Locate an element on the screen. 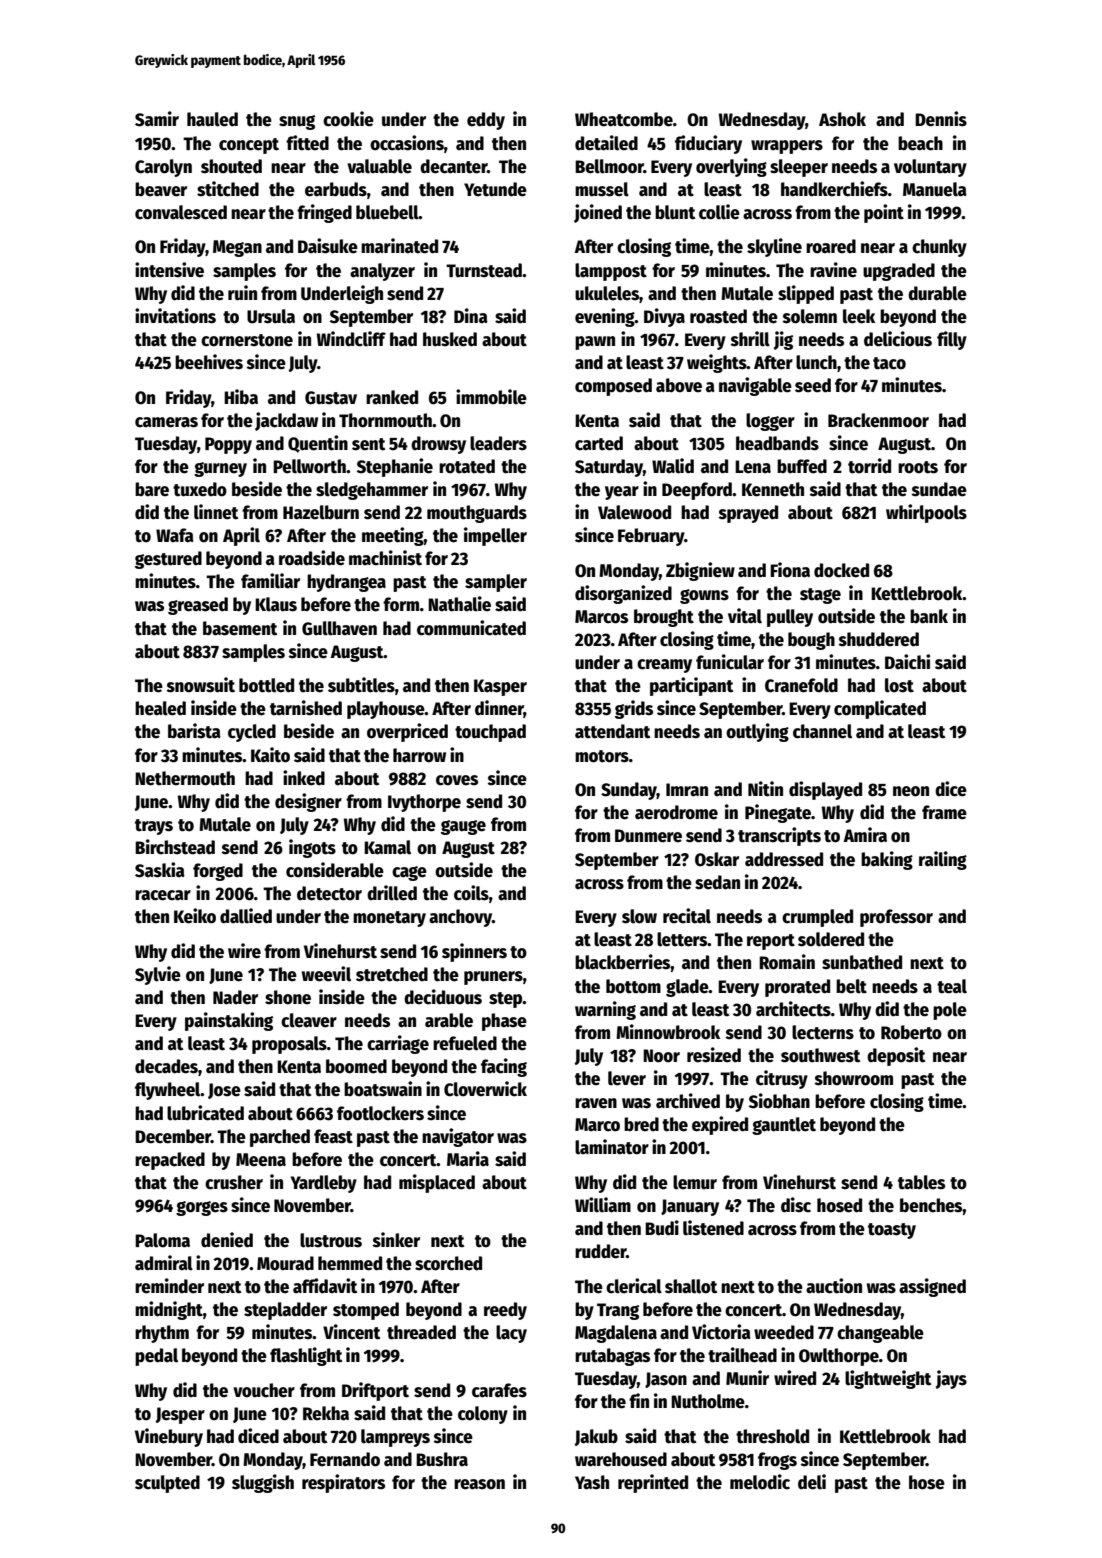 The height and width of the screenshot is (1558, 1102). listened is located at coordinates (713, 1228).
